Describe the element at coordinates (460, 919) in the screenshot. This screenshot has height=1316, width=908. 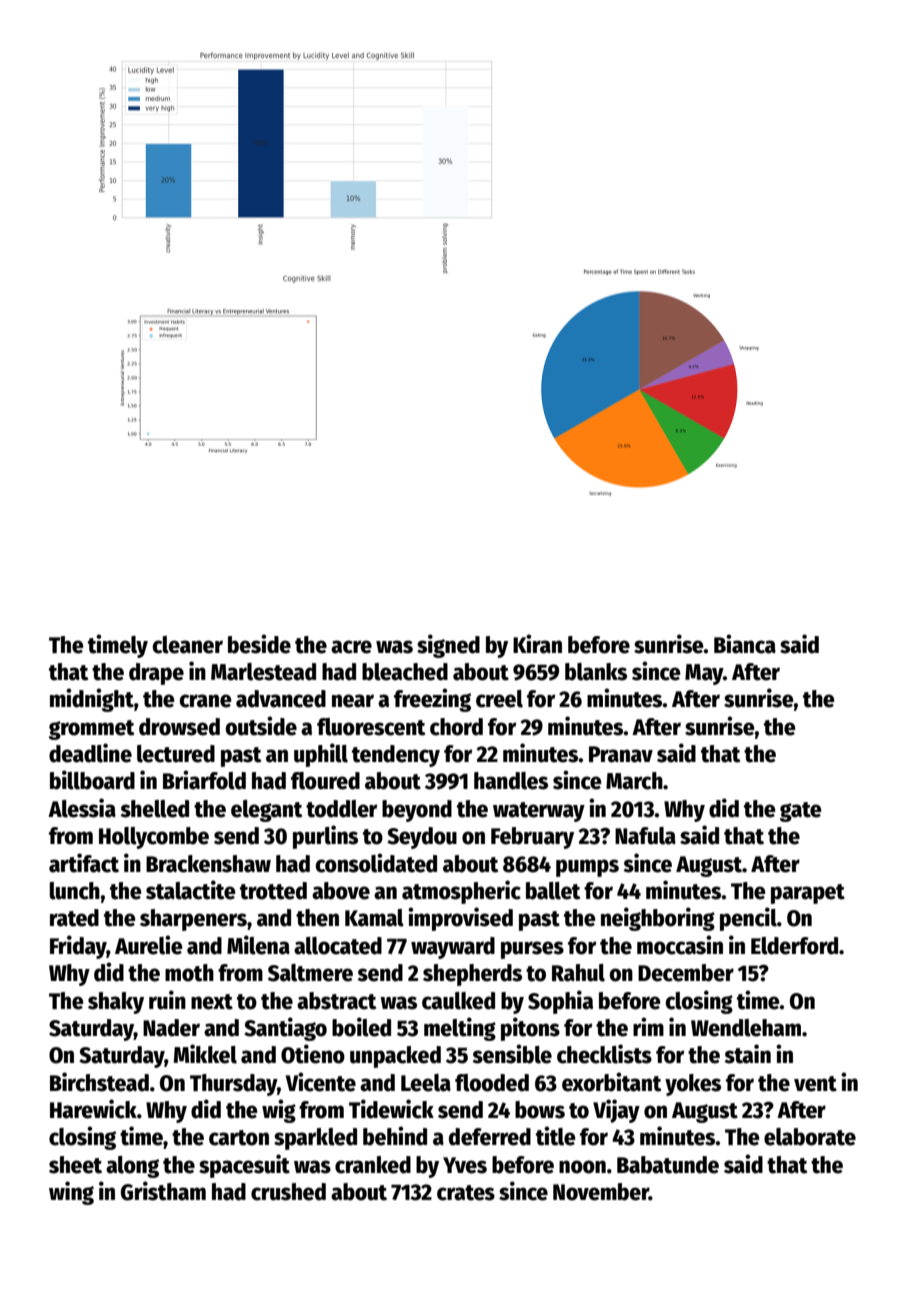
I see `improvised` at that location.
